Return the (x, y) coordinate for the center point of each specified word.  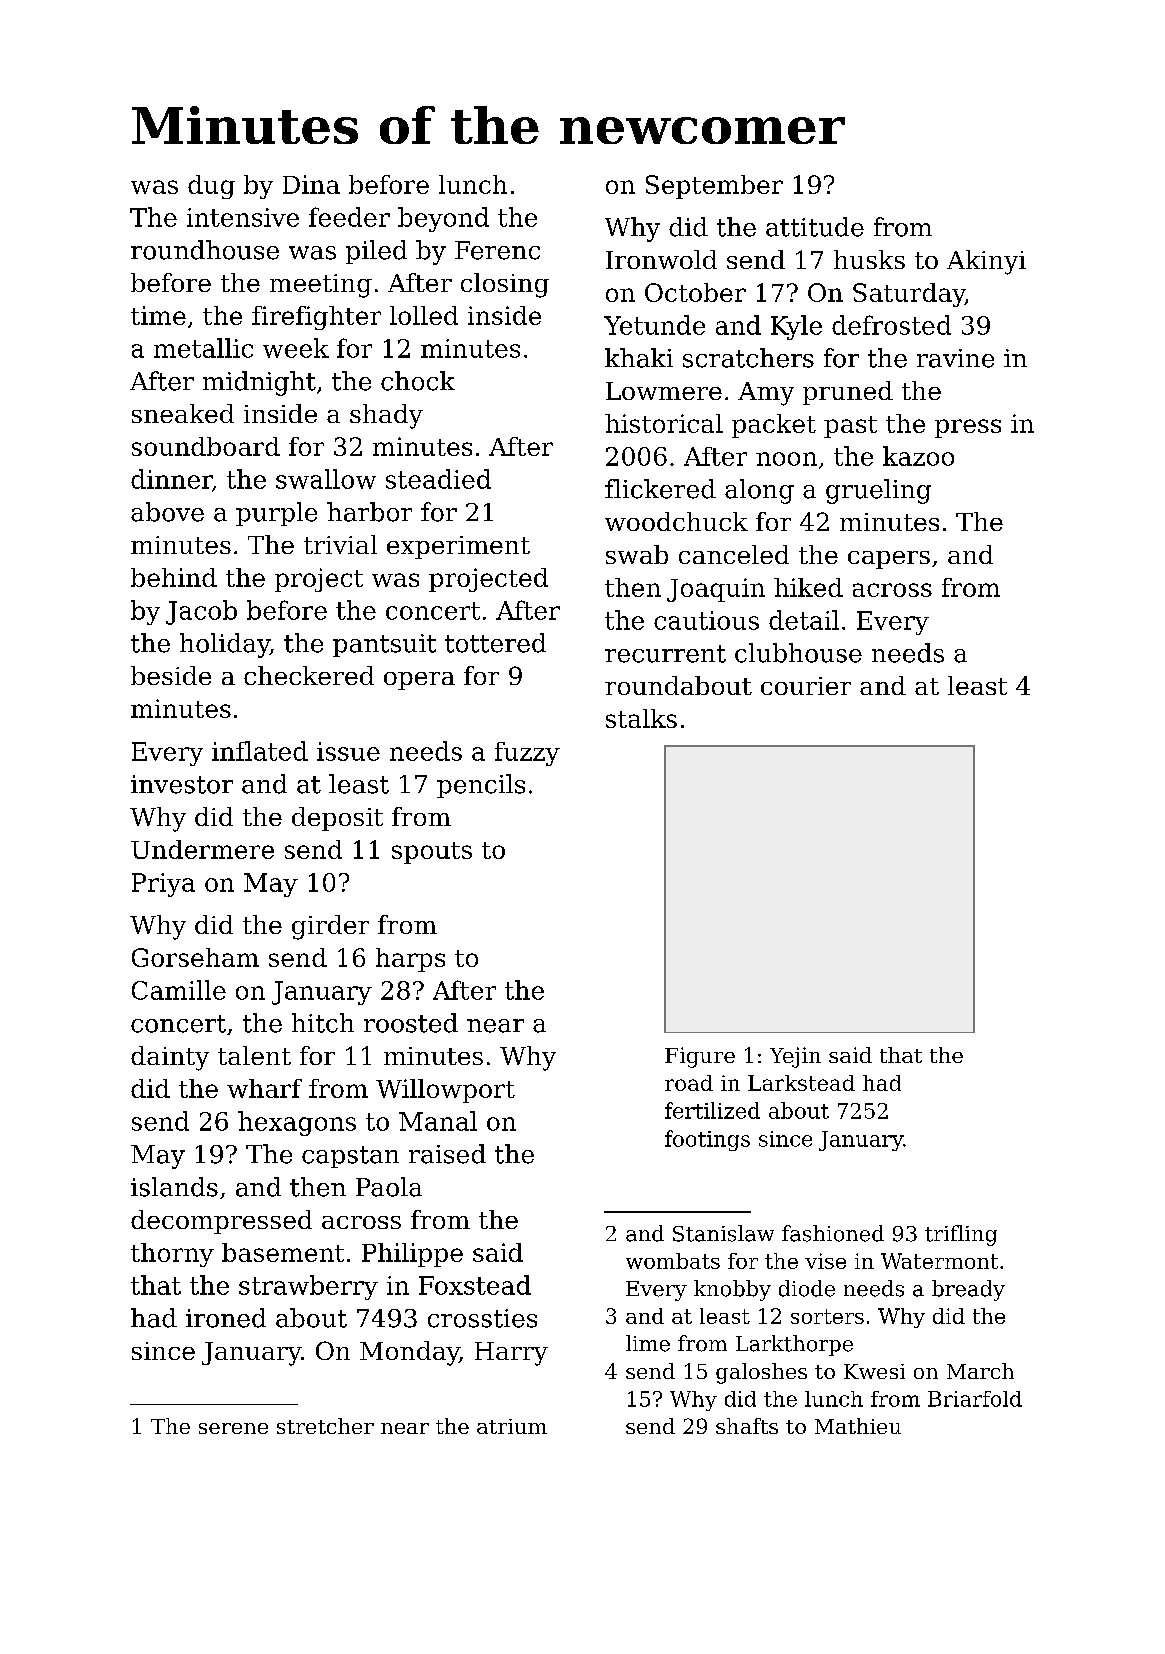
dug (211, 187)
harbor (369, 512)
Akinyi (986, 262)
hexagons (297, 1123)
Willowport (445, 1091)
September (714, 187)
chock (418, 381)
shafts (747, 1426)
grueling (878, 491)
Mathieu (858, 1426)
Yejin (795, 1057)
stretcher (325, 1426)
